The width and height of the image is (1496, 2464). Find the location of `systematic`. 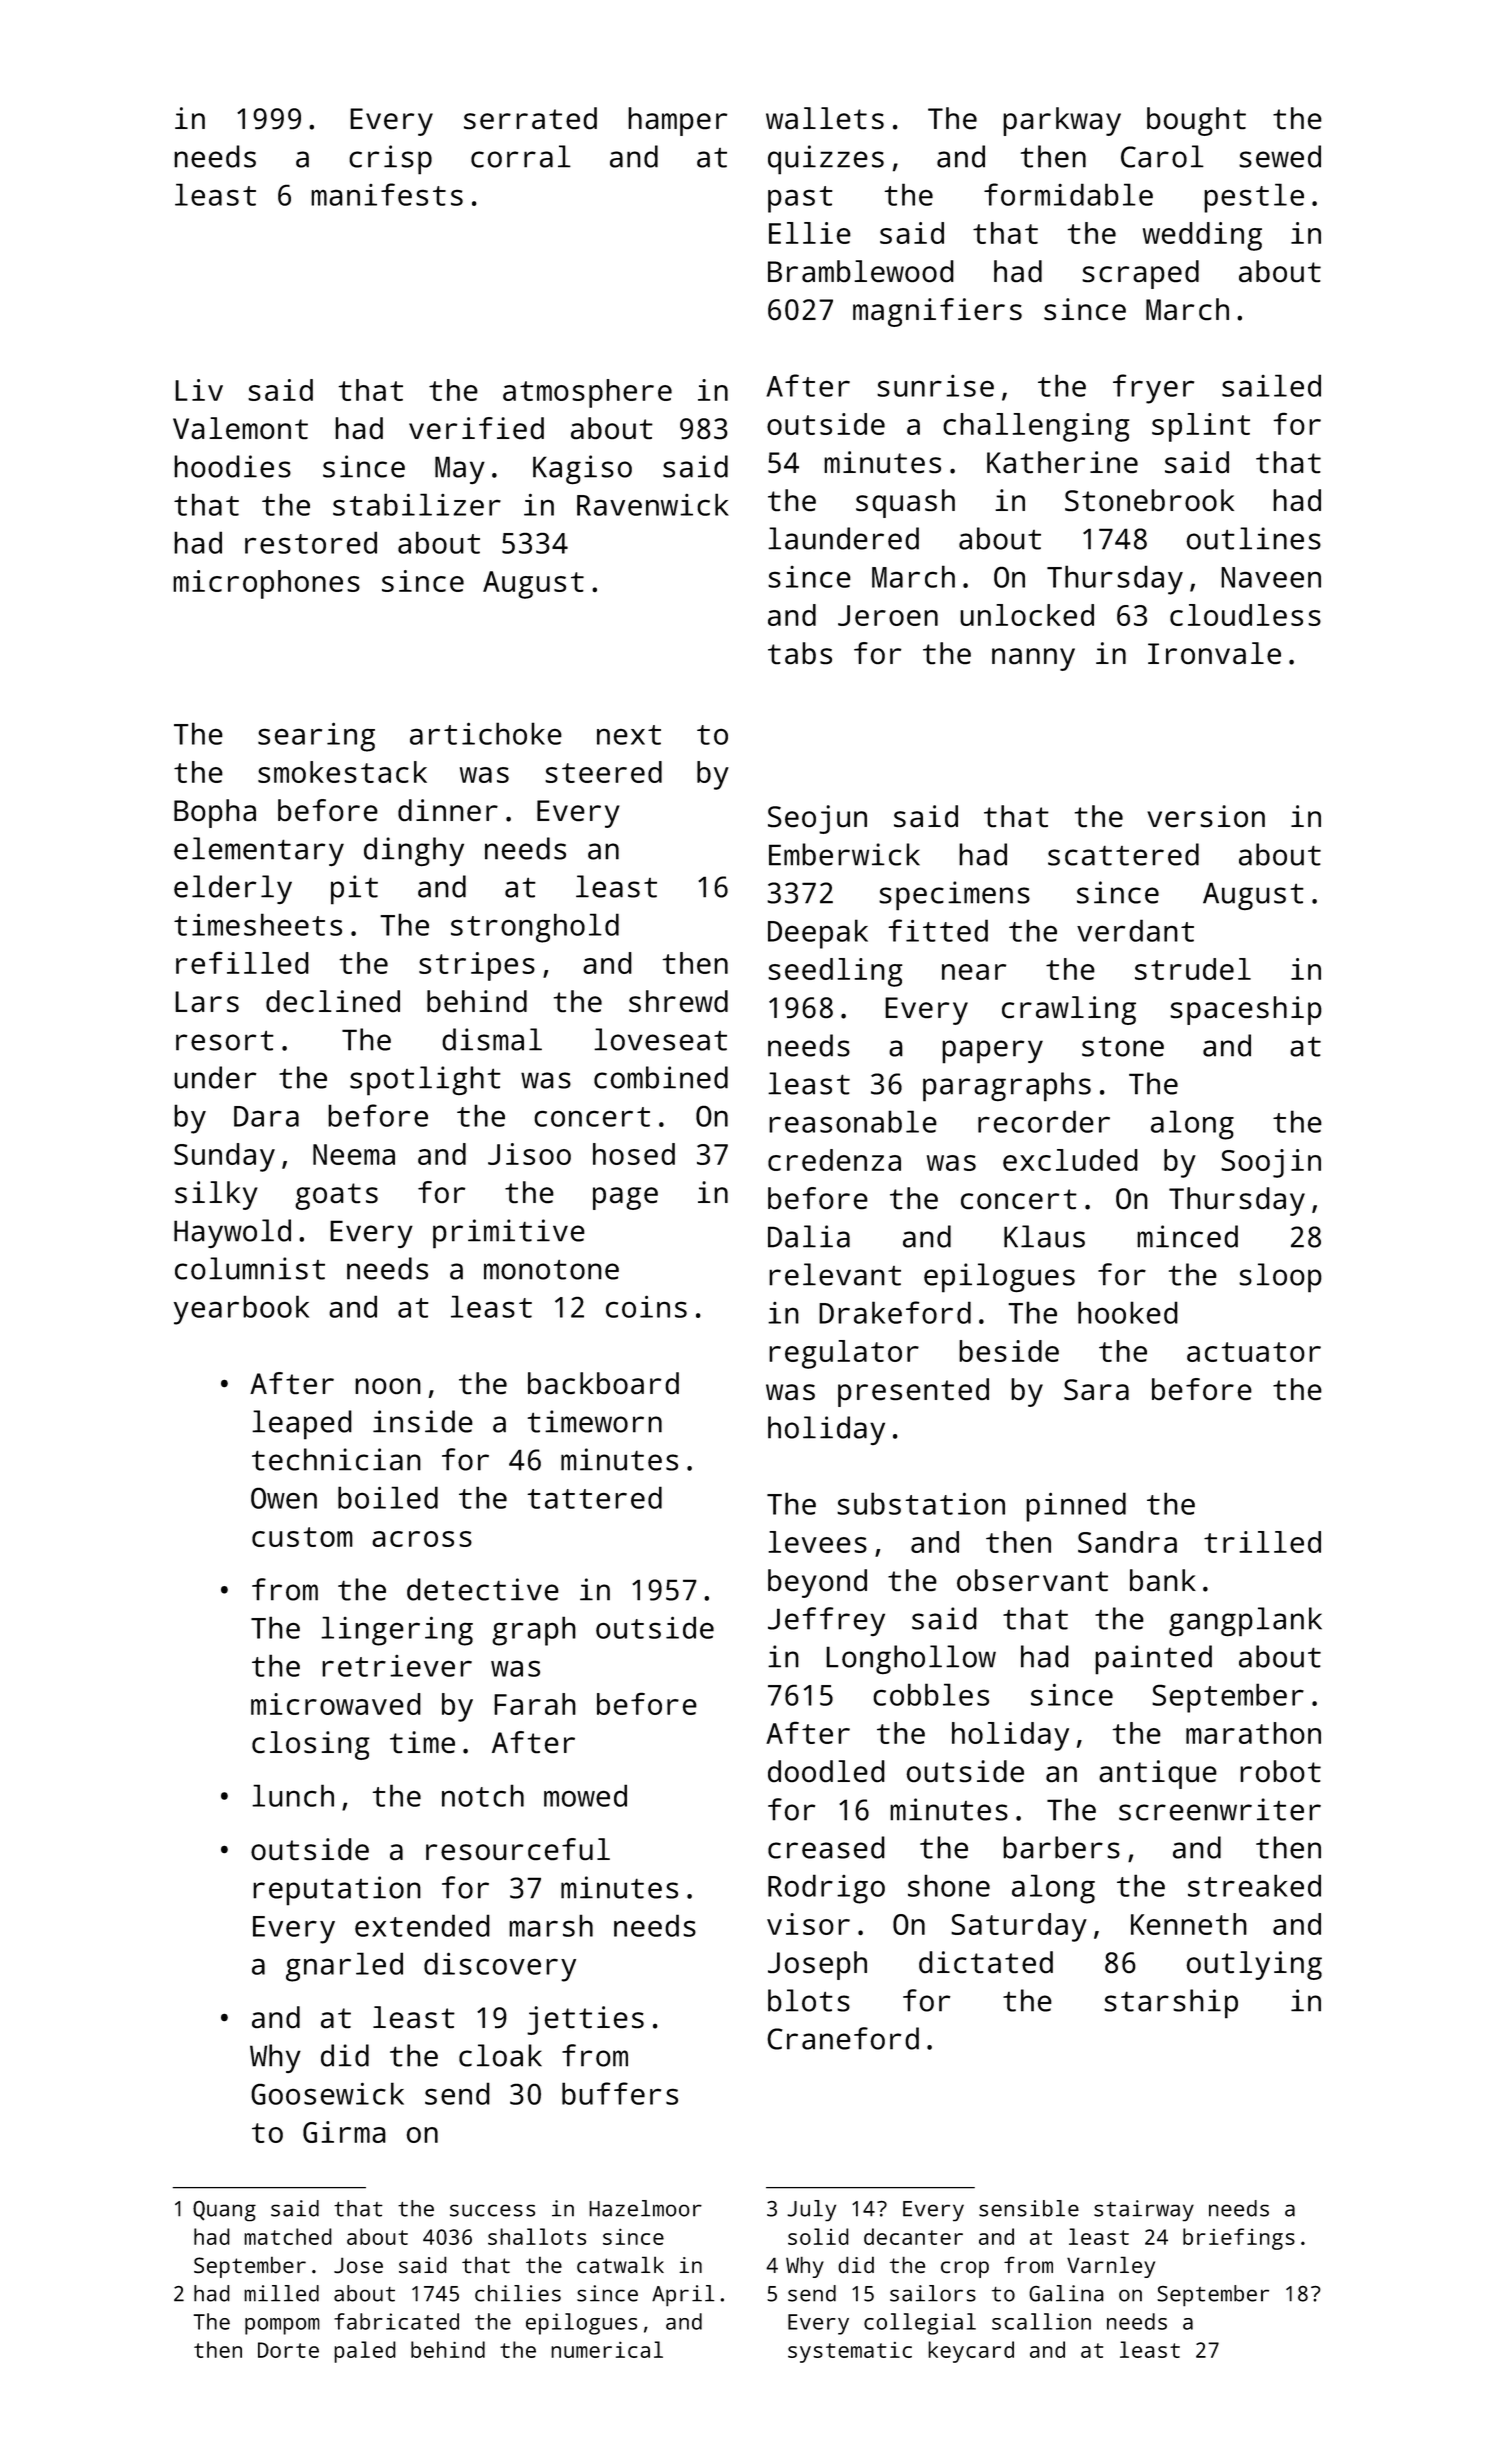

systematic is located at coordinates (850, 2352).
